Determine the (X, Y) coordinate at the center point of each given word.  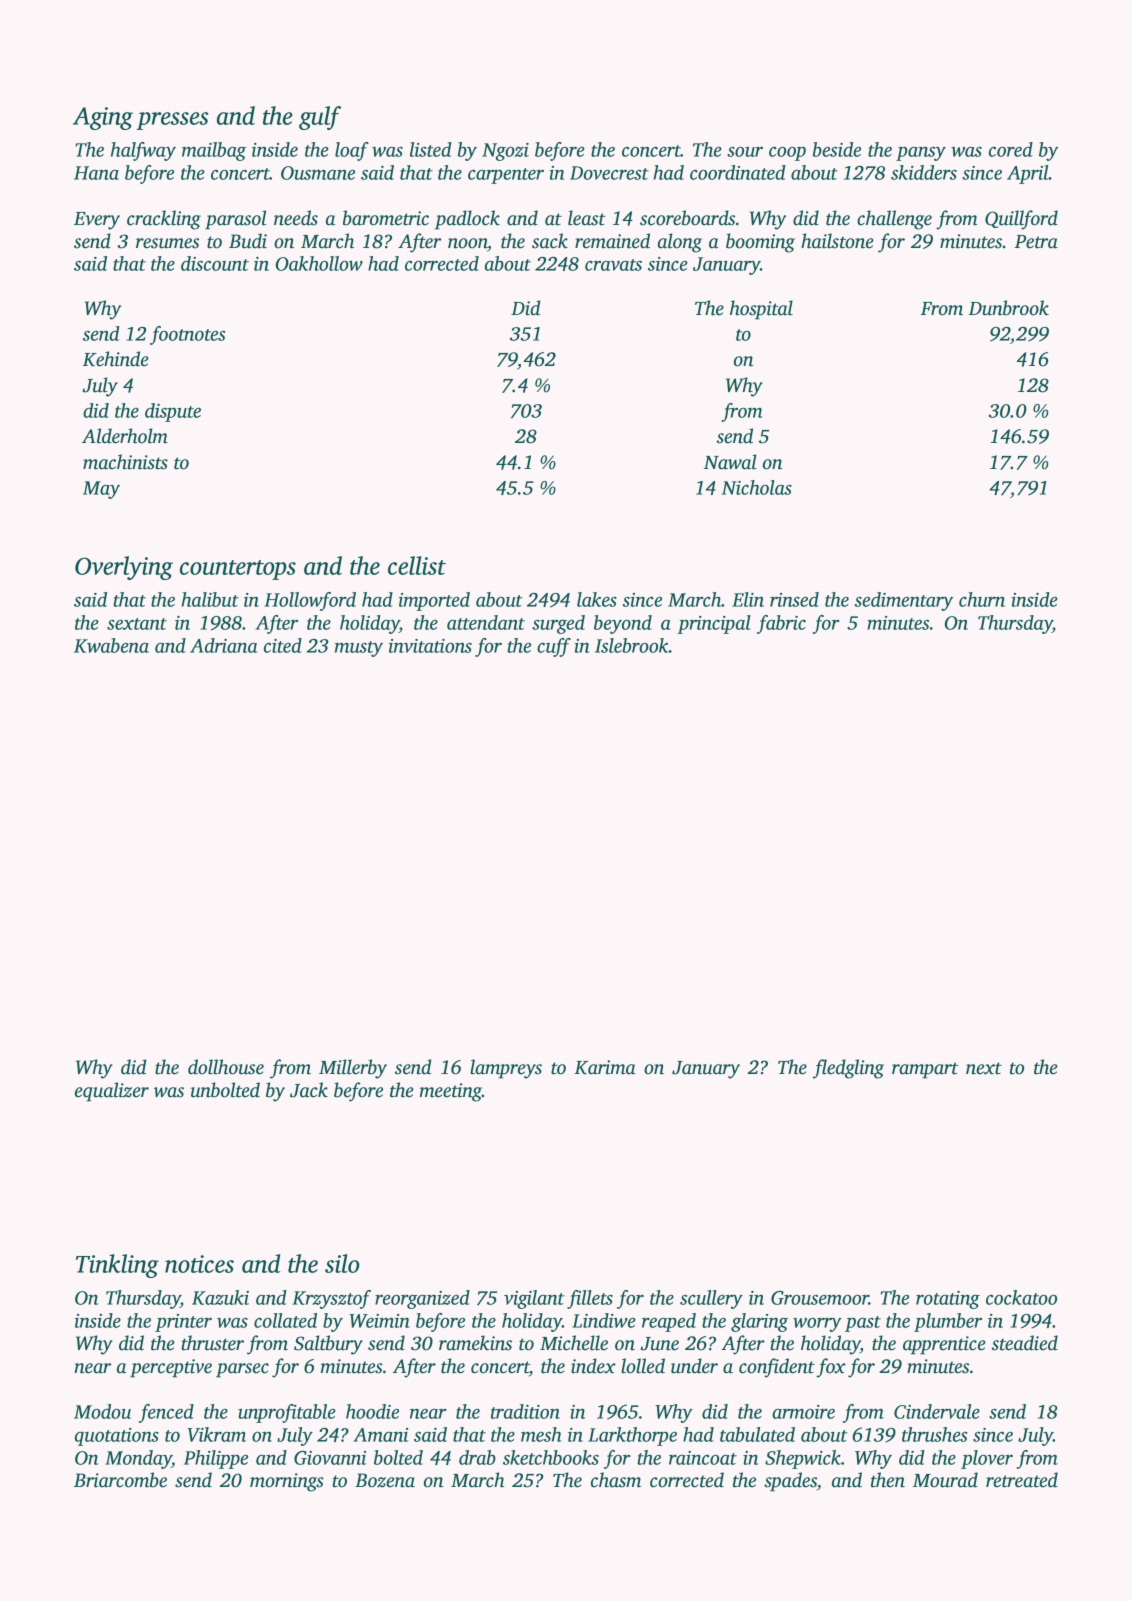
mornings (287, 1482)
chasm (616, 1480)
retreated (1022, 1480)
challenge (894, 220)
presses (172, 121)
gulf (320, 118)
